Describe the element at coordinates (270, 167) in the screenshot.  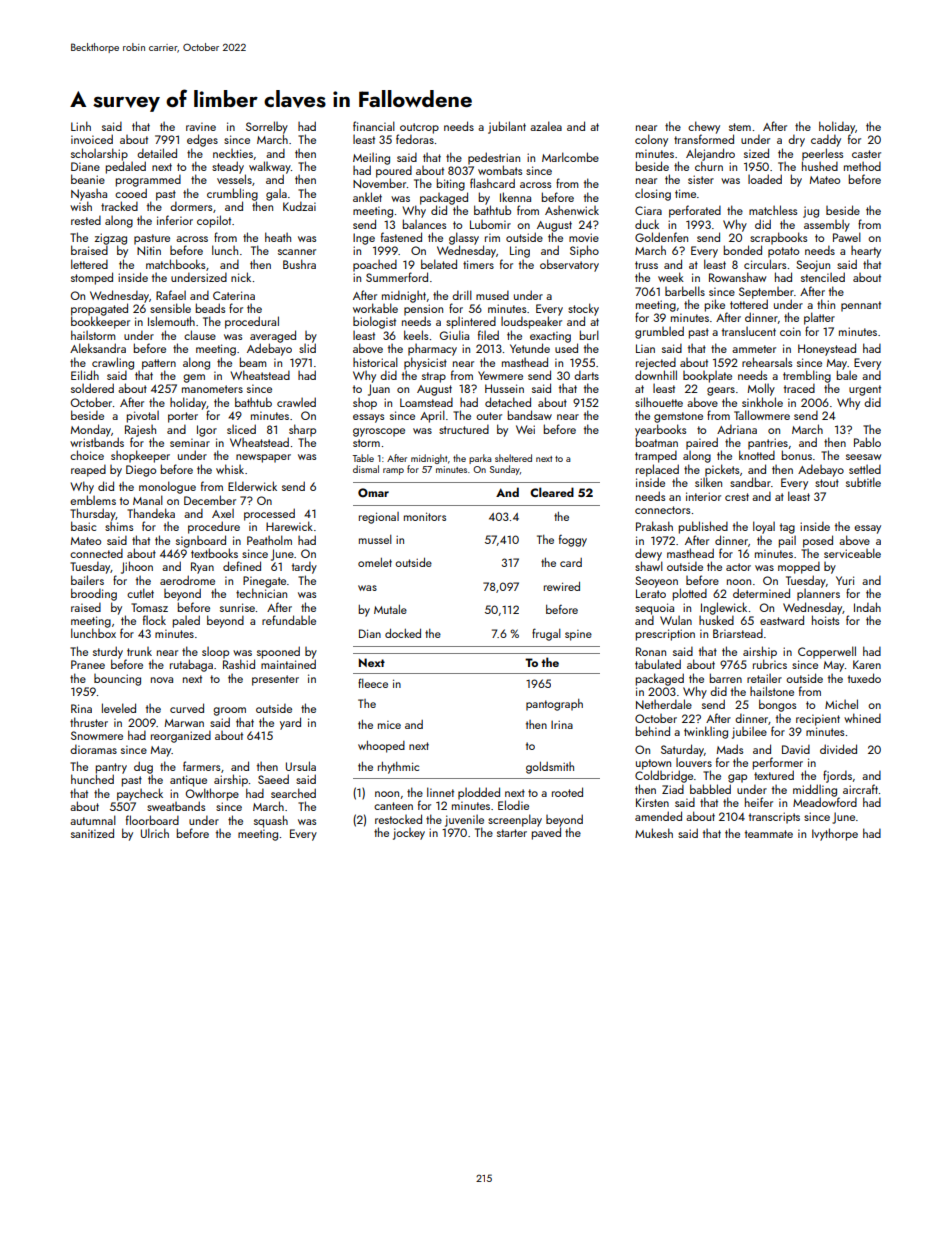
I see `walkway` at that location.
